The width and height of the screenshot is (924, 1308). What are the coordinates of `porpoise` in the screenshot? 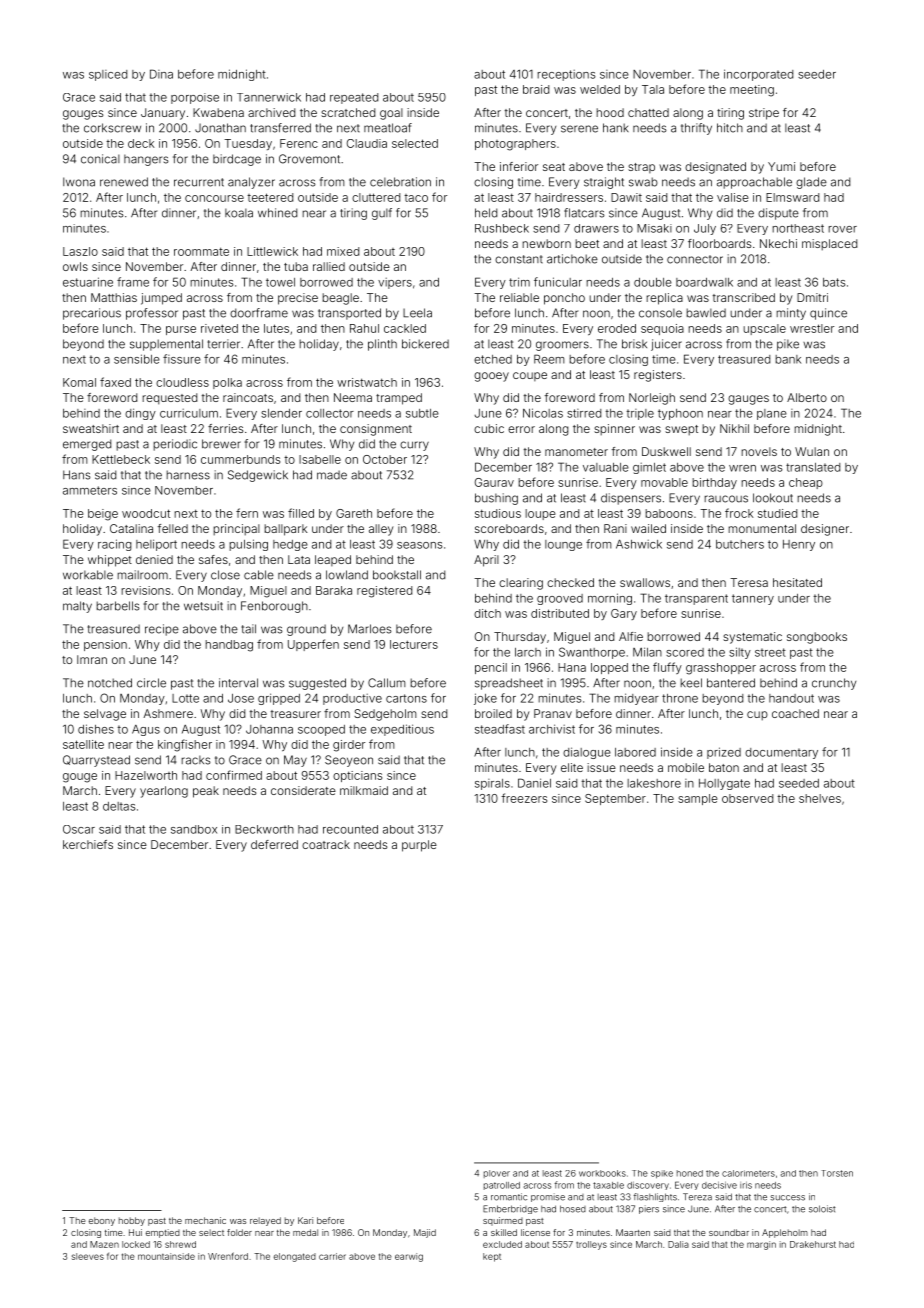 It's located at (195, 98).
